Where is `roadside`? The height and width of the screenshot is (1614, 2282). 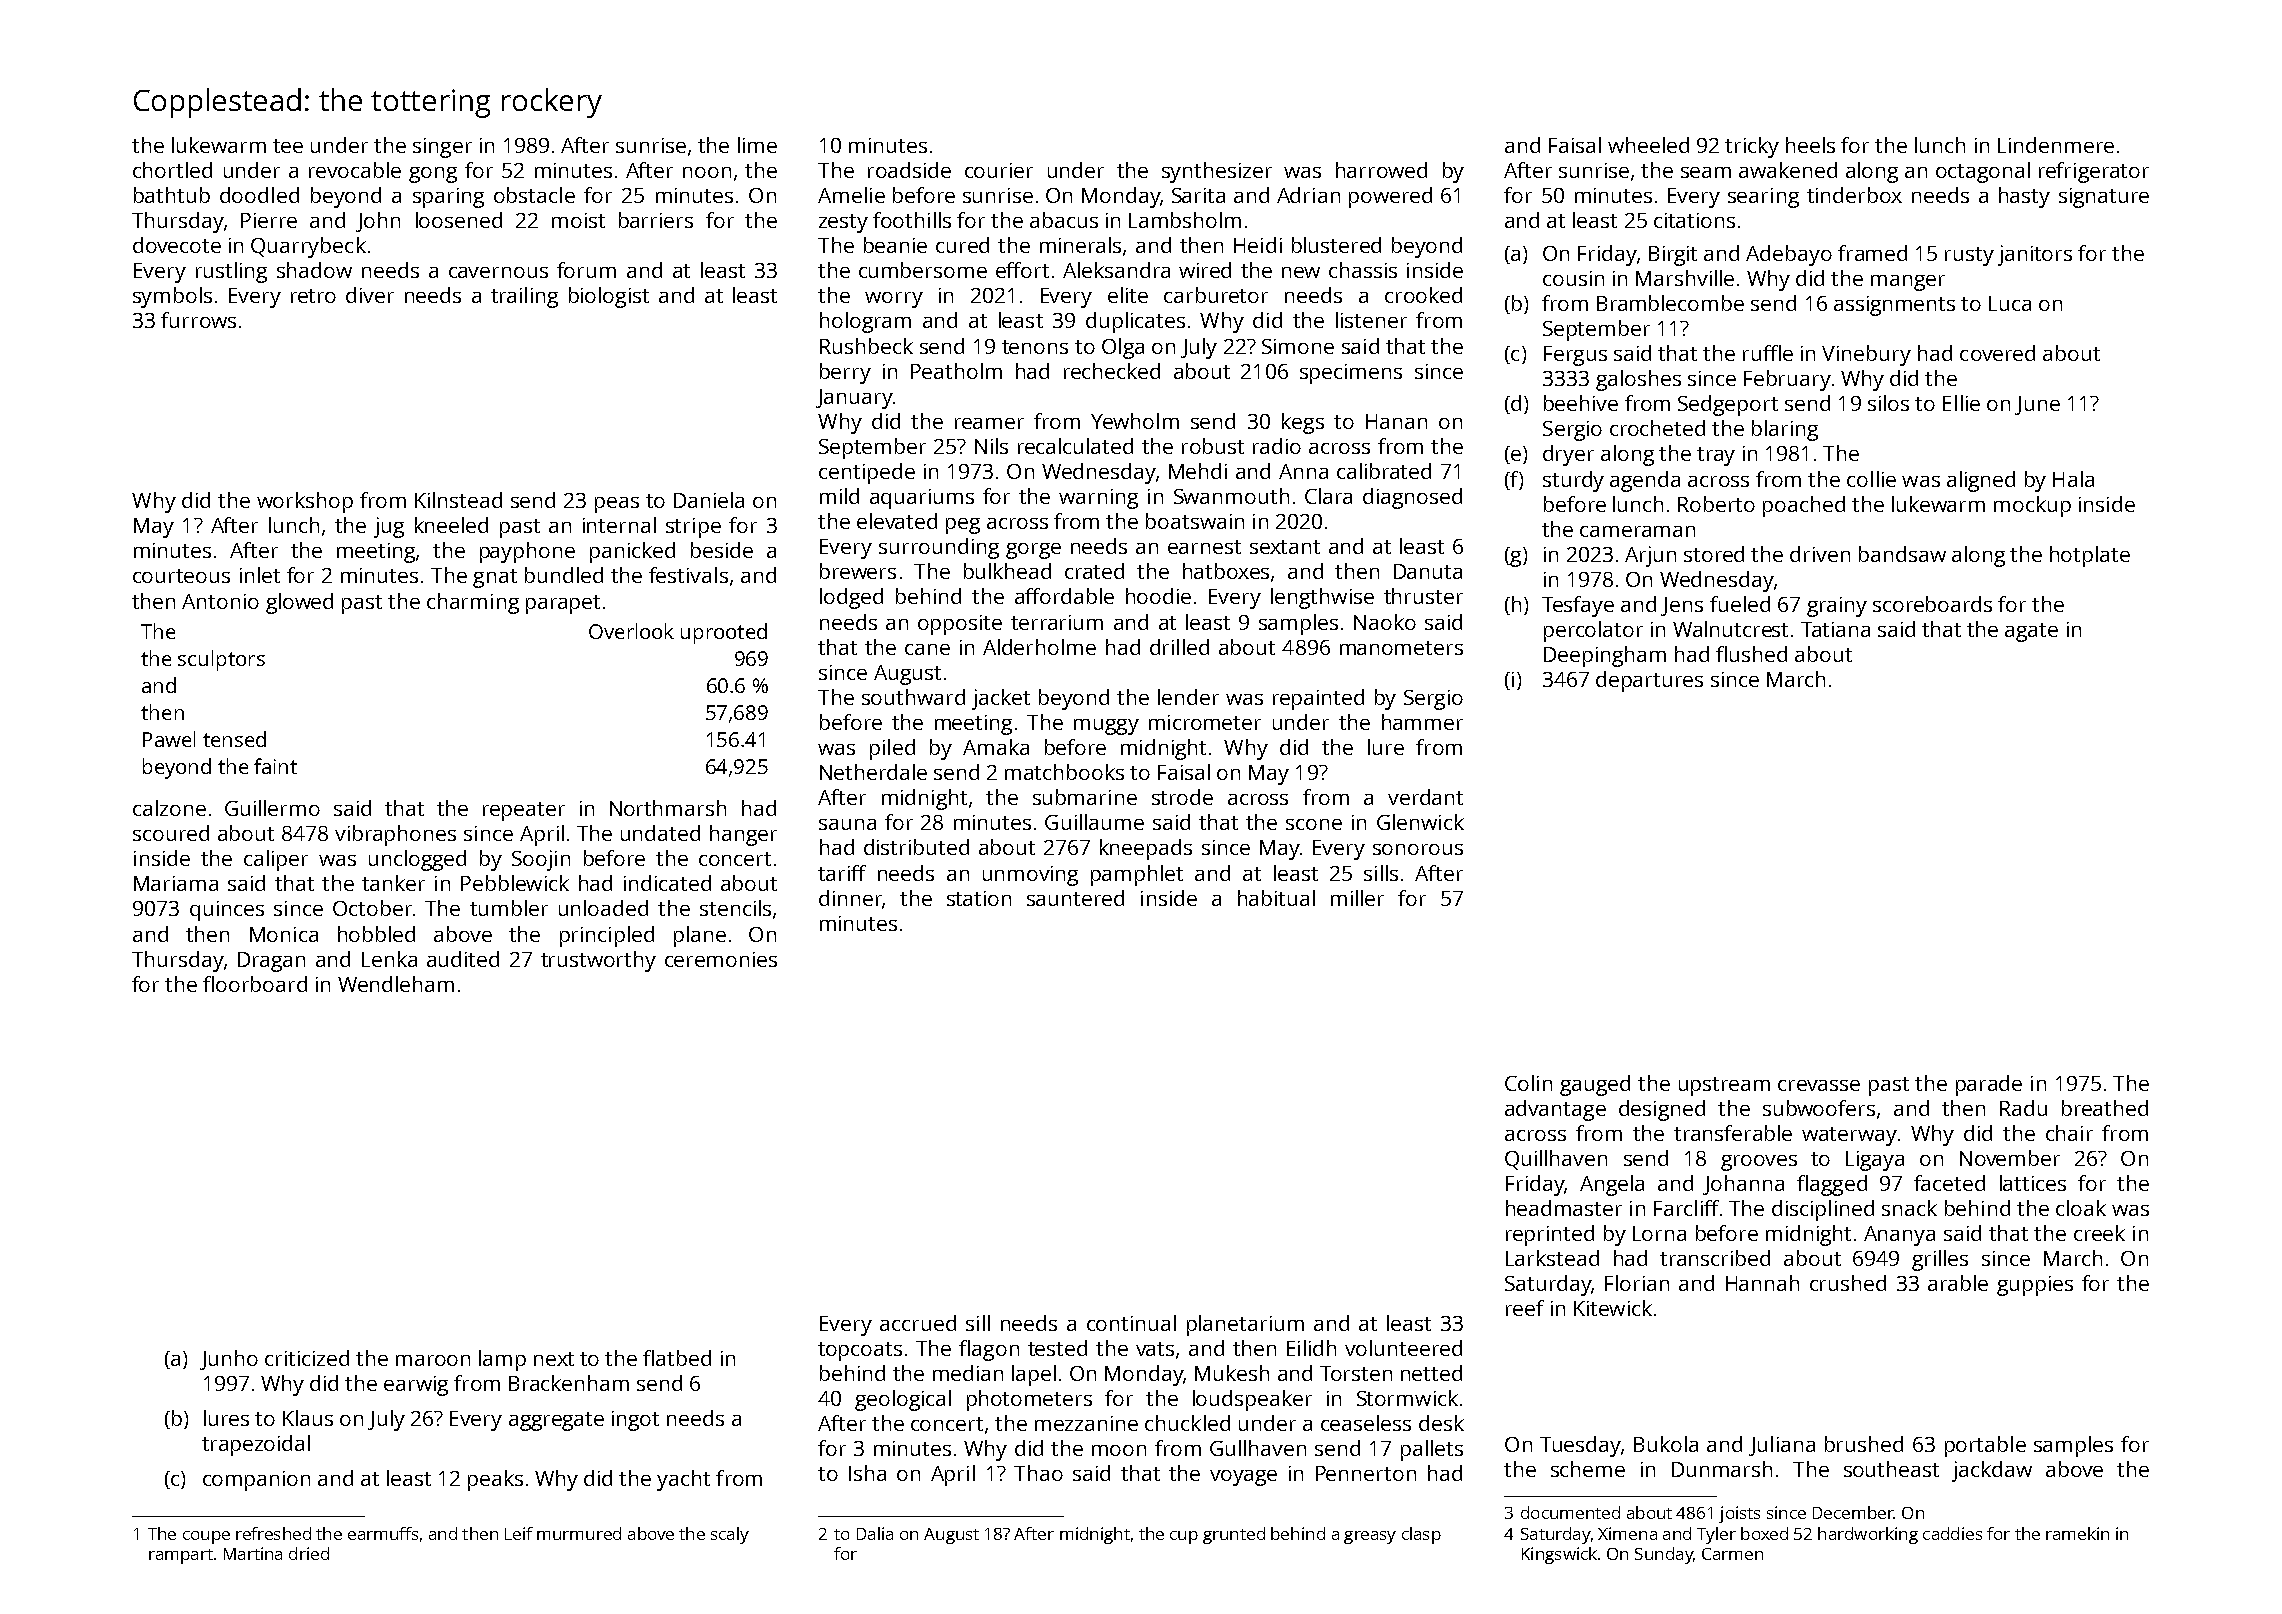 roadside is located at coordinates (909, 170).
